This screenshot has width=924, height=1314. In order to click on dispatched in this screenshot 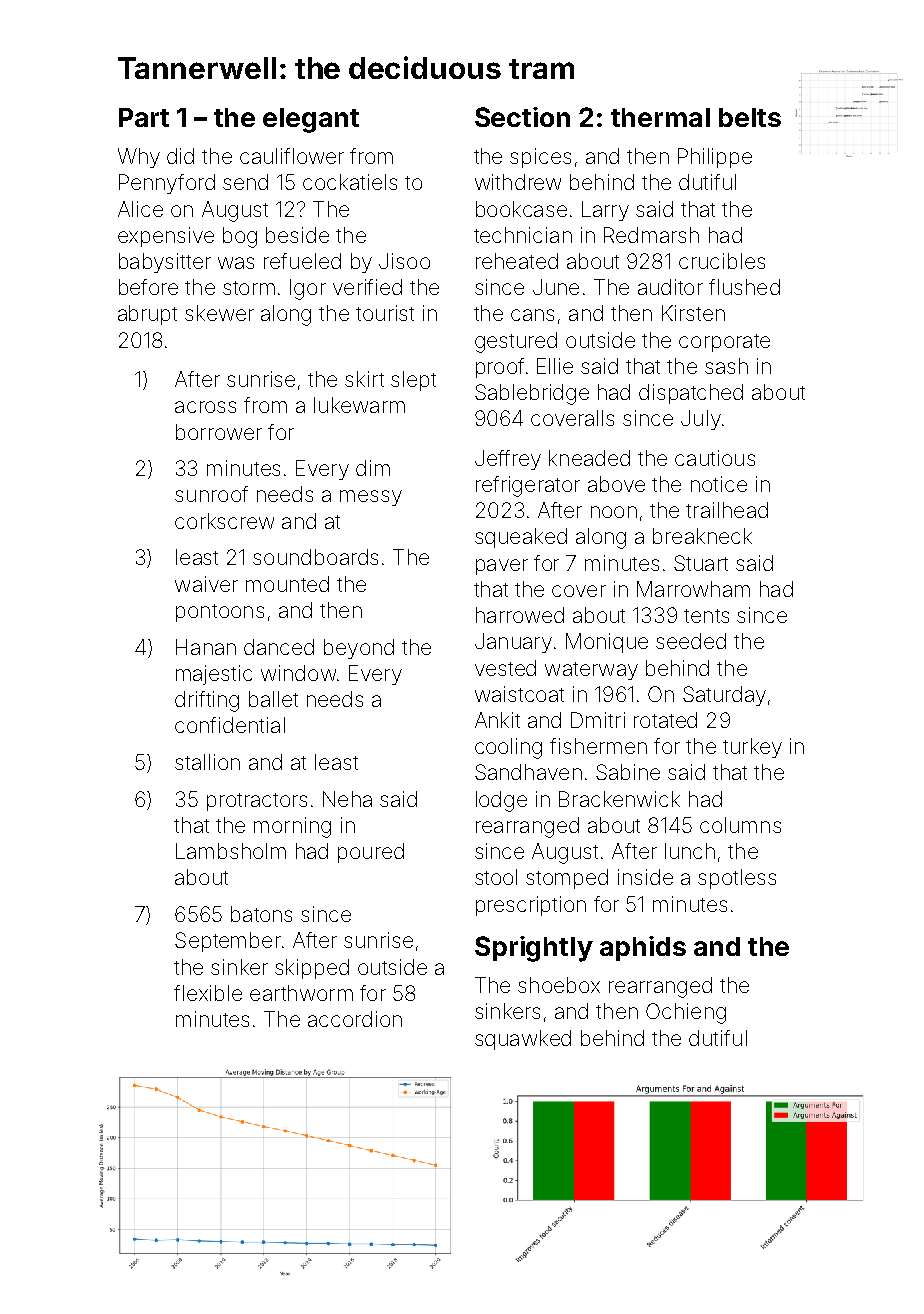, I will do `click(691, 394)`.
